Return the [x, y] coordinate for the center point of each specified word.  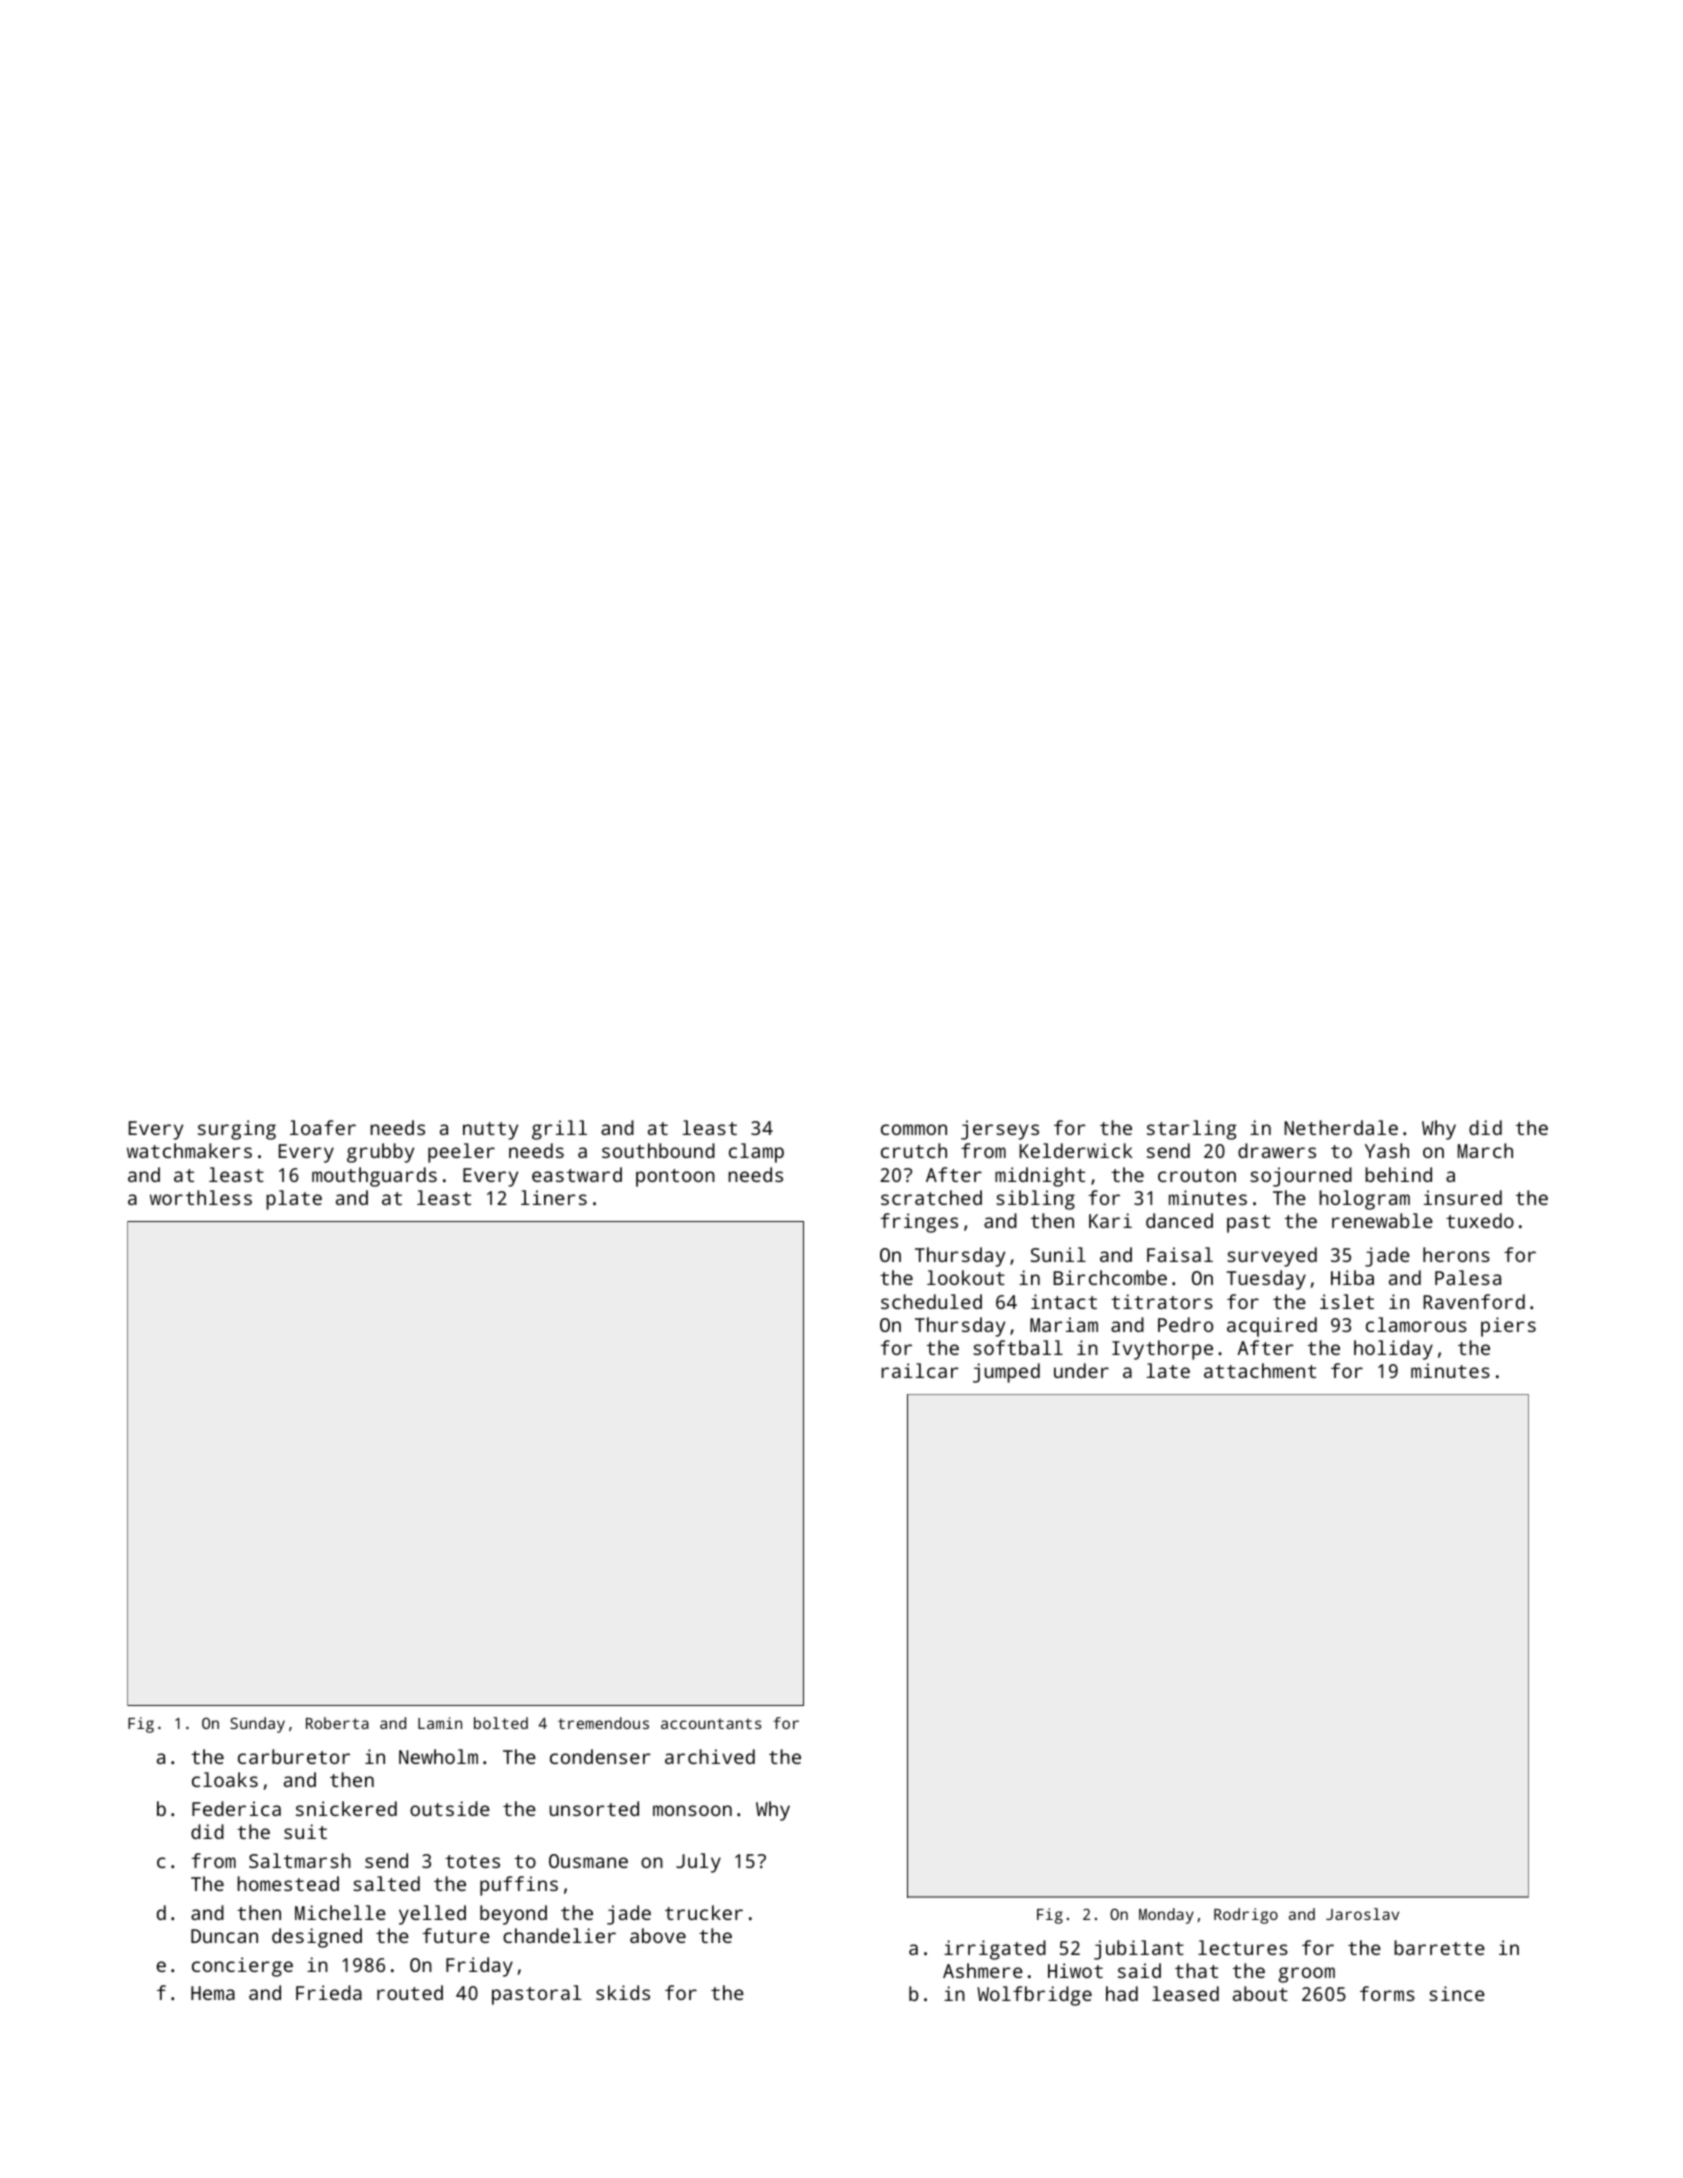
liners [554, 1197]
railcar [920, 1370]
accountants [711, 1723]
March [1485, 1150]
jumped [1006, 1373]
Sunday [257, 1725]
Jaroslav [1362, 1914]
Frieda [329, 1992]
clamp [756, 1153]
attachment [1260, 1370]
